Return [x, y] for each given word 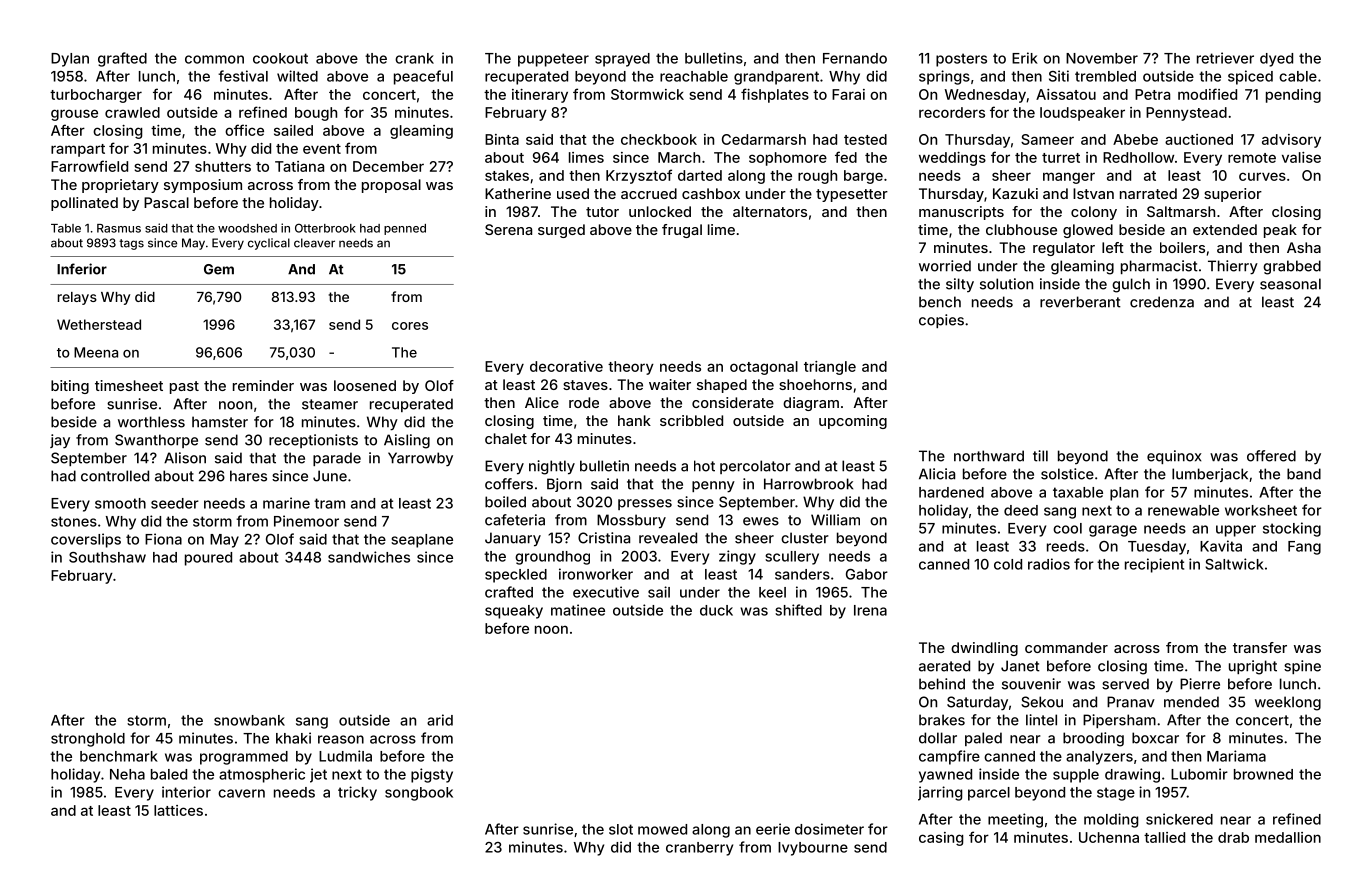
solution [1006, 284]
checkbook [659, 139]
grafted [122, 59]
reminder [263, 385]
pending [1293, 96]
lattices [178, 810]
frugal [682, 231]
